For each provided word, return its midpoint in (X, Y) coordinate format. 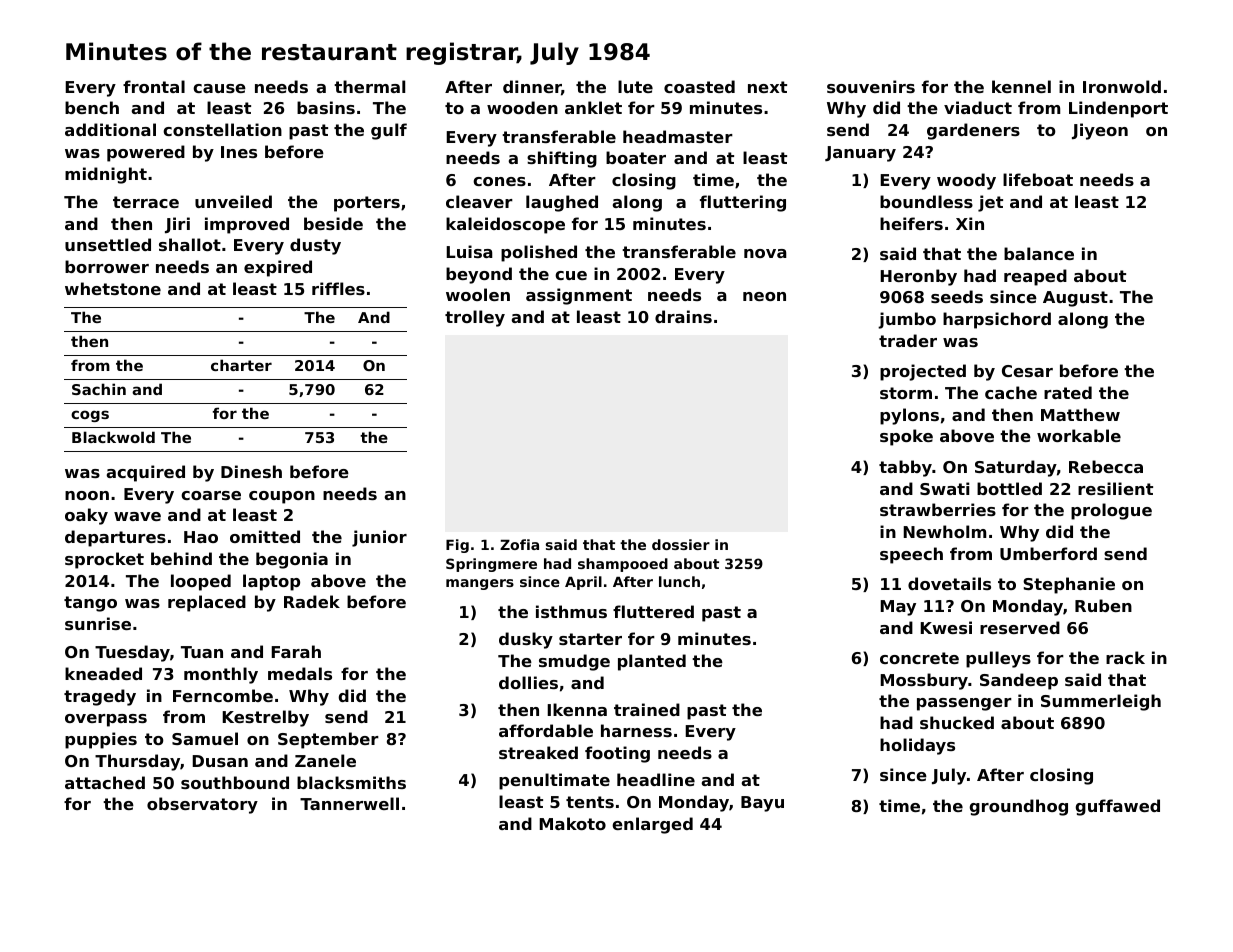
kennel (1021, 86)
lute (635, 86)
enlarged (652, 825)
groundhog (1019, 807)
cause (219, 88)
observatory (202, 805)
